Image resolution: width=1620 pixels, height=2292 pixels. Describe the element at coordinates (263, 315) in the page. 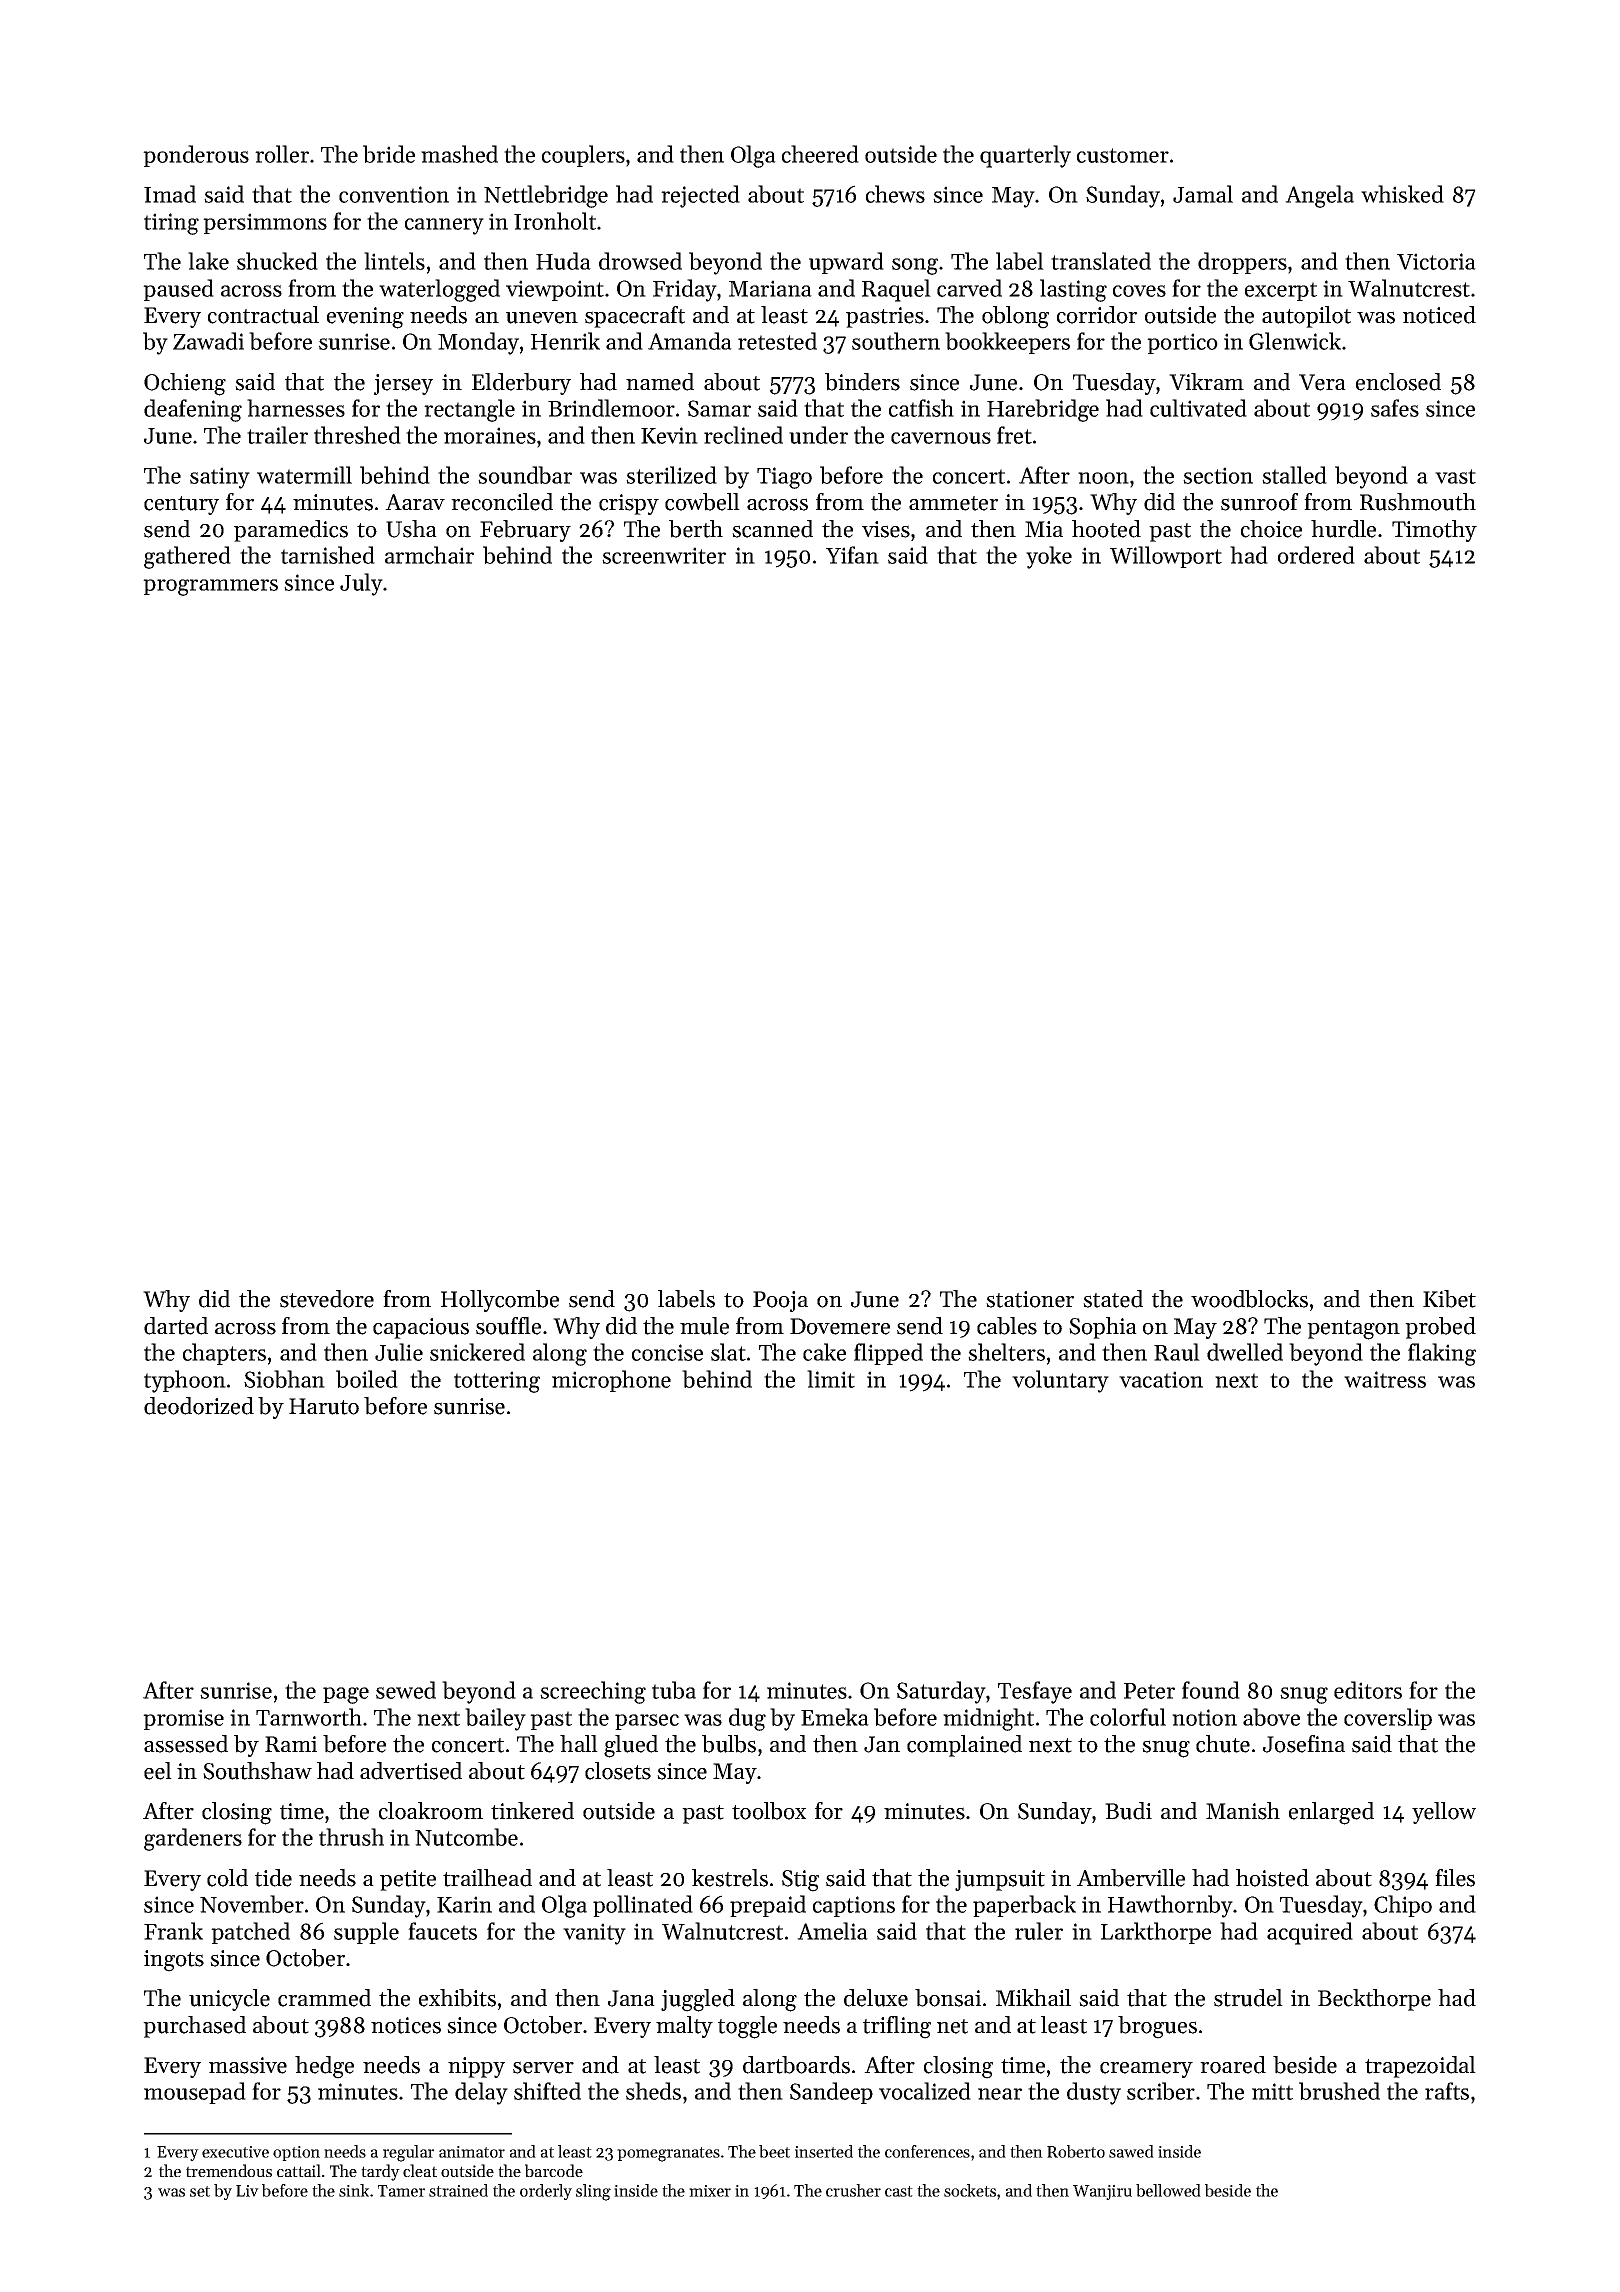

I see `contractual` at that location.
